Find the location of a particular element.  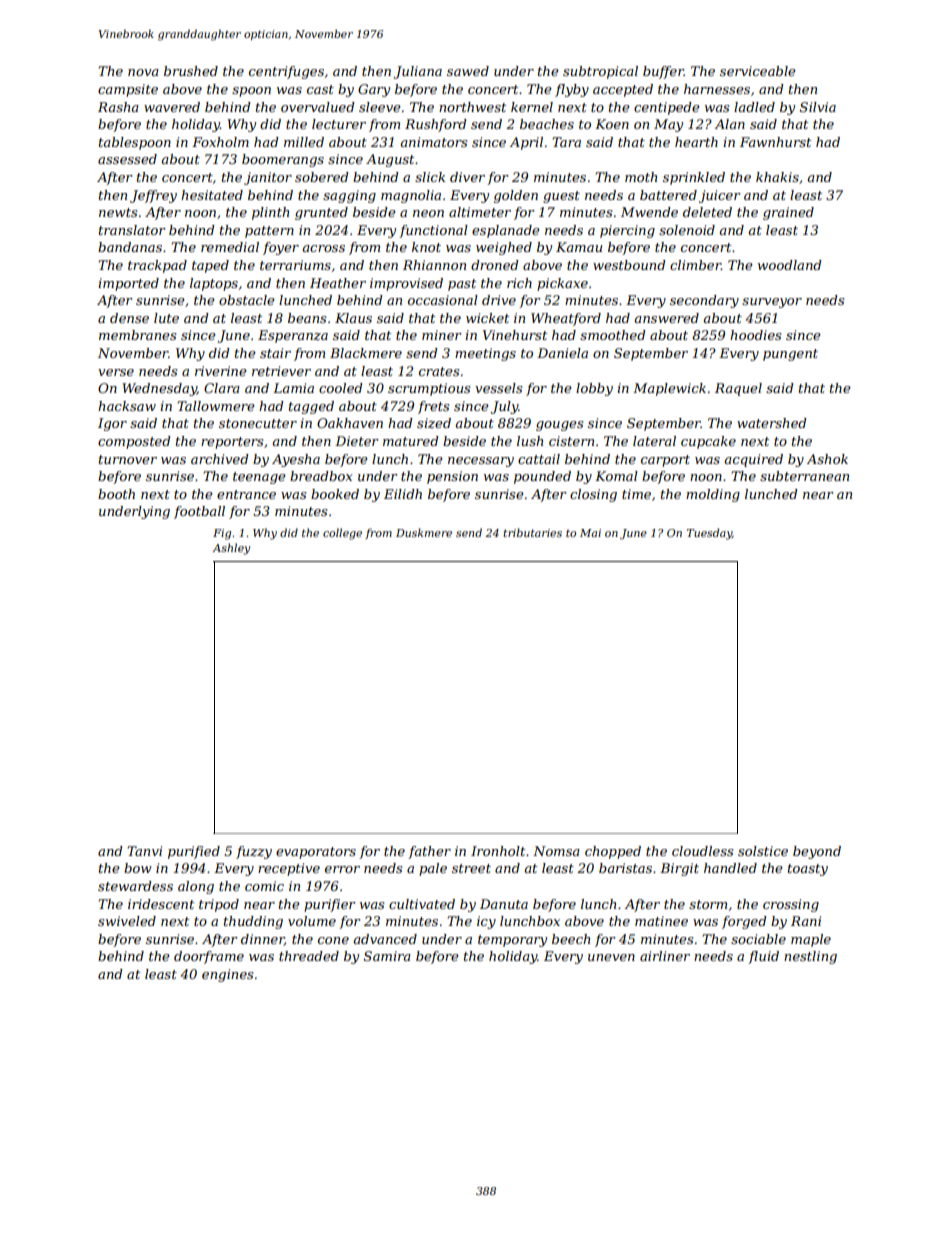

error is located at coordinates (342, 869).
